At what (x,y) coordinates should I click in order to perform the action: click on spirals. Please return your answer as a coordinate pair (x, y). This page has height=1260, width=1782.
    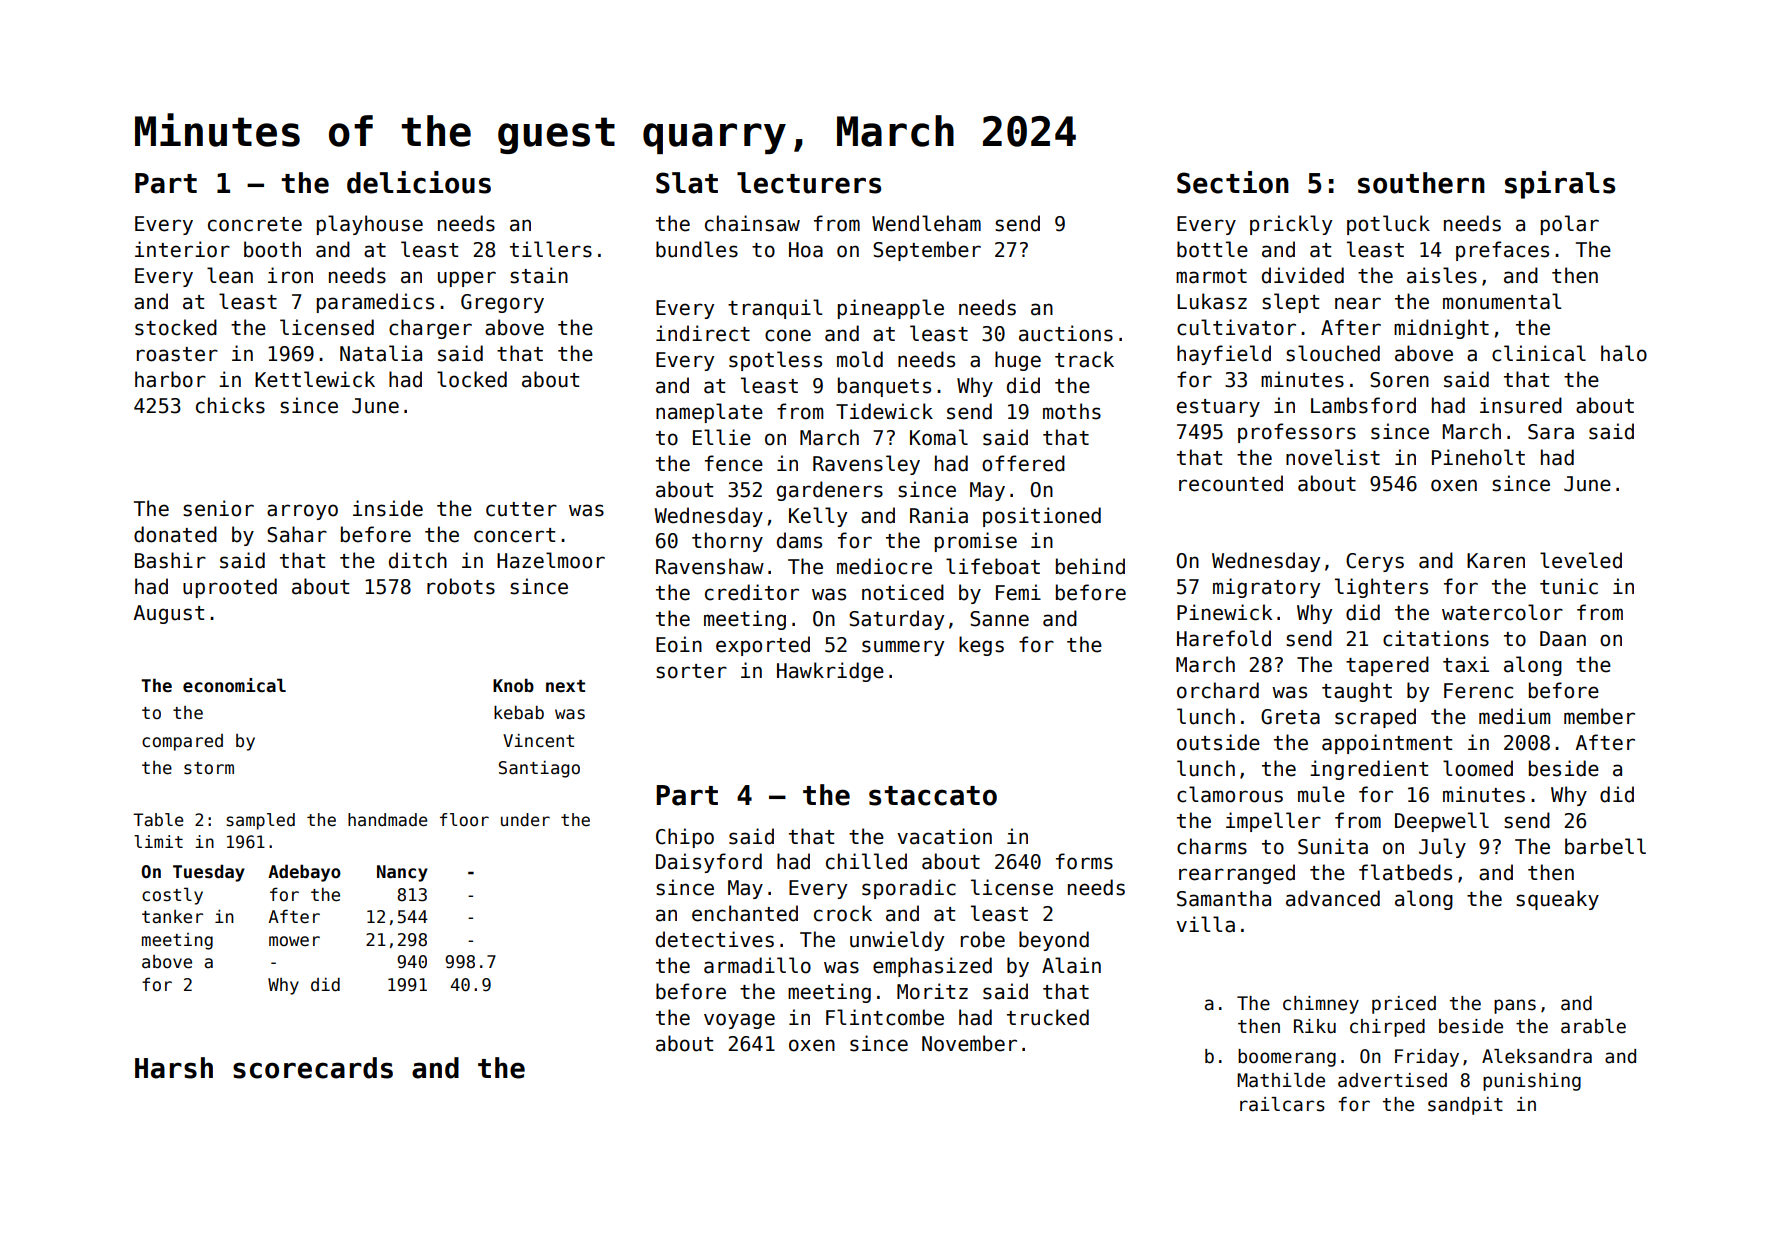
    Looking at the image, I should click on (1560, 185).
